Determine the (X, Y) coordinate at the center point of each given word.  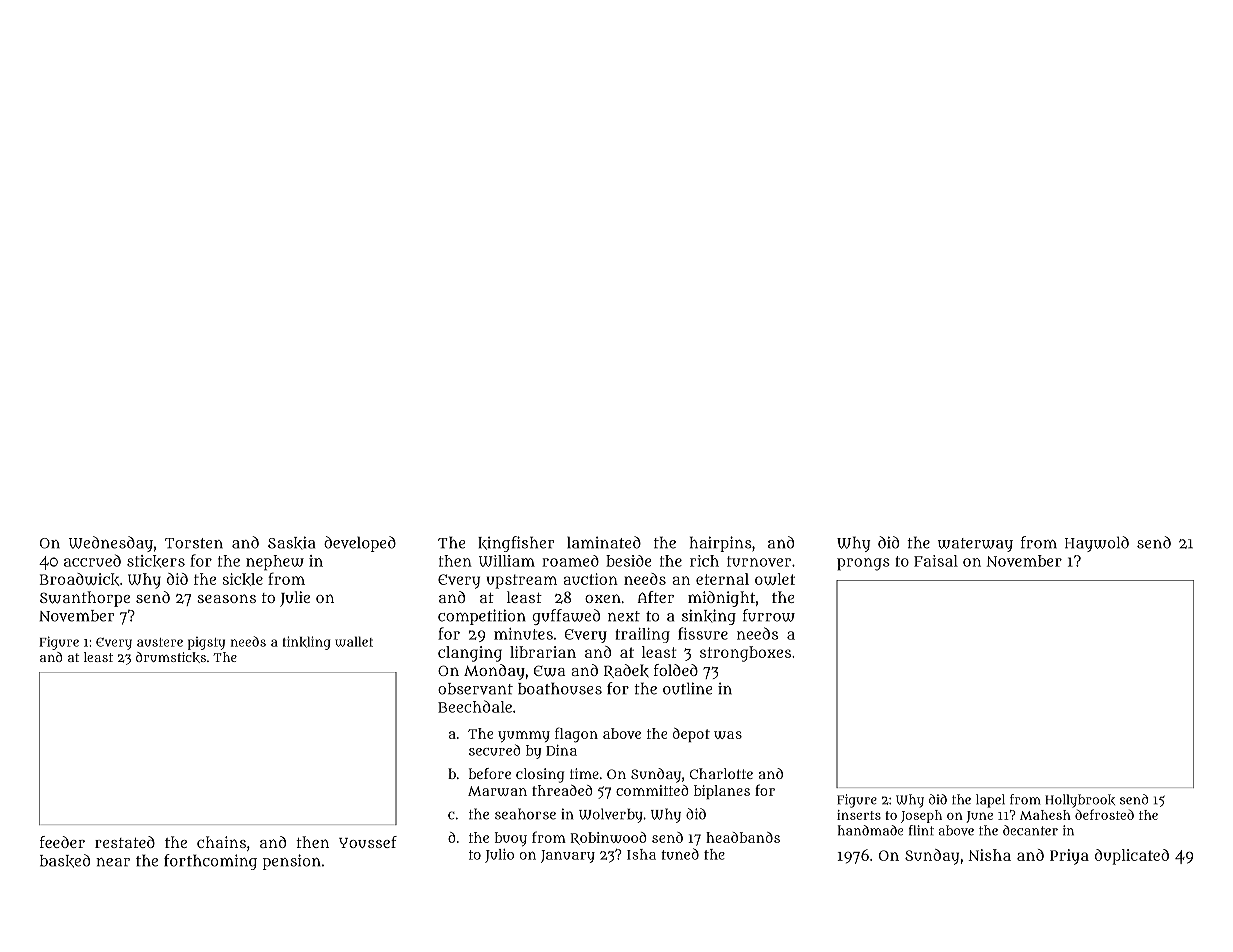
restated (125, 842)
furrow (769, 615)
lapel (990, 801)
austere (160, 642)
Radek (626, 671)
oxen (603, 598)
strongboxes (745, 654)
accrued (92, 560)
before (490, 773)
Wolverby (611, 815)
